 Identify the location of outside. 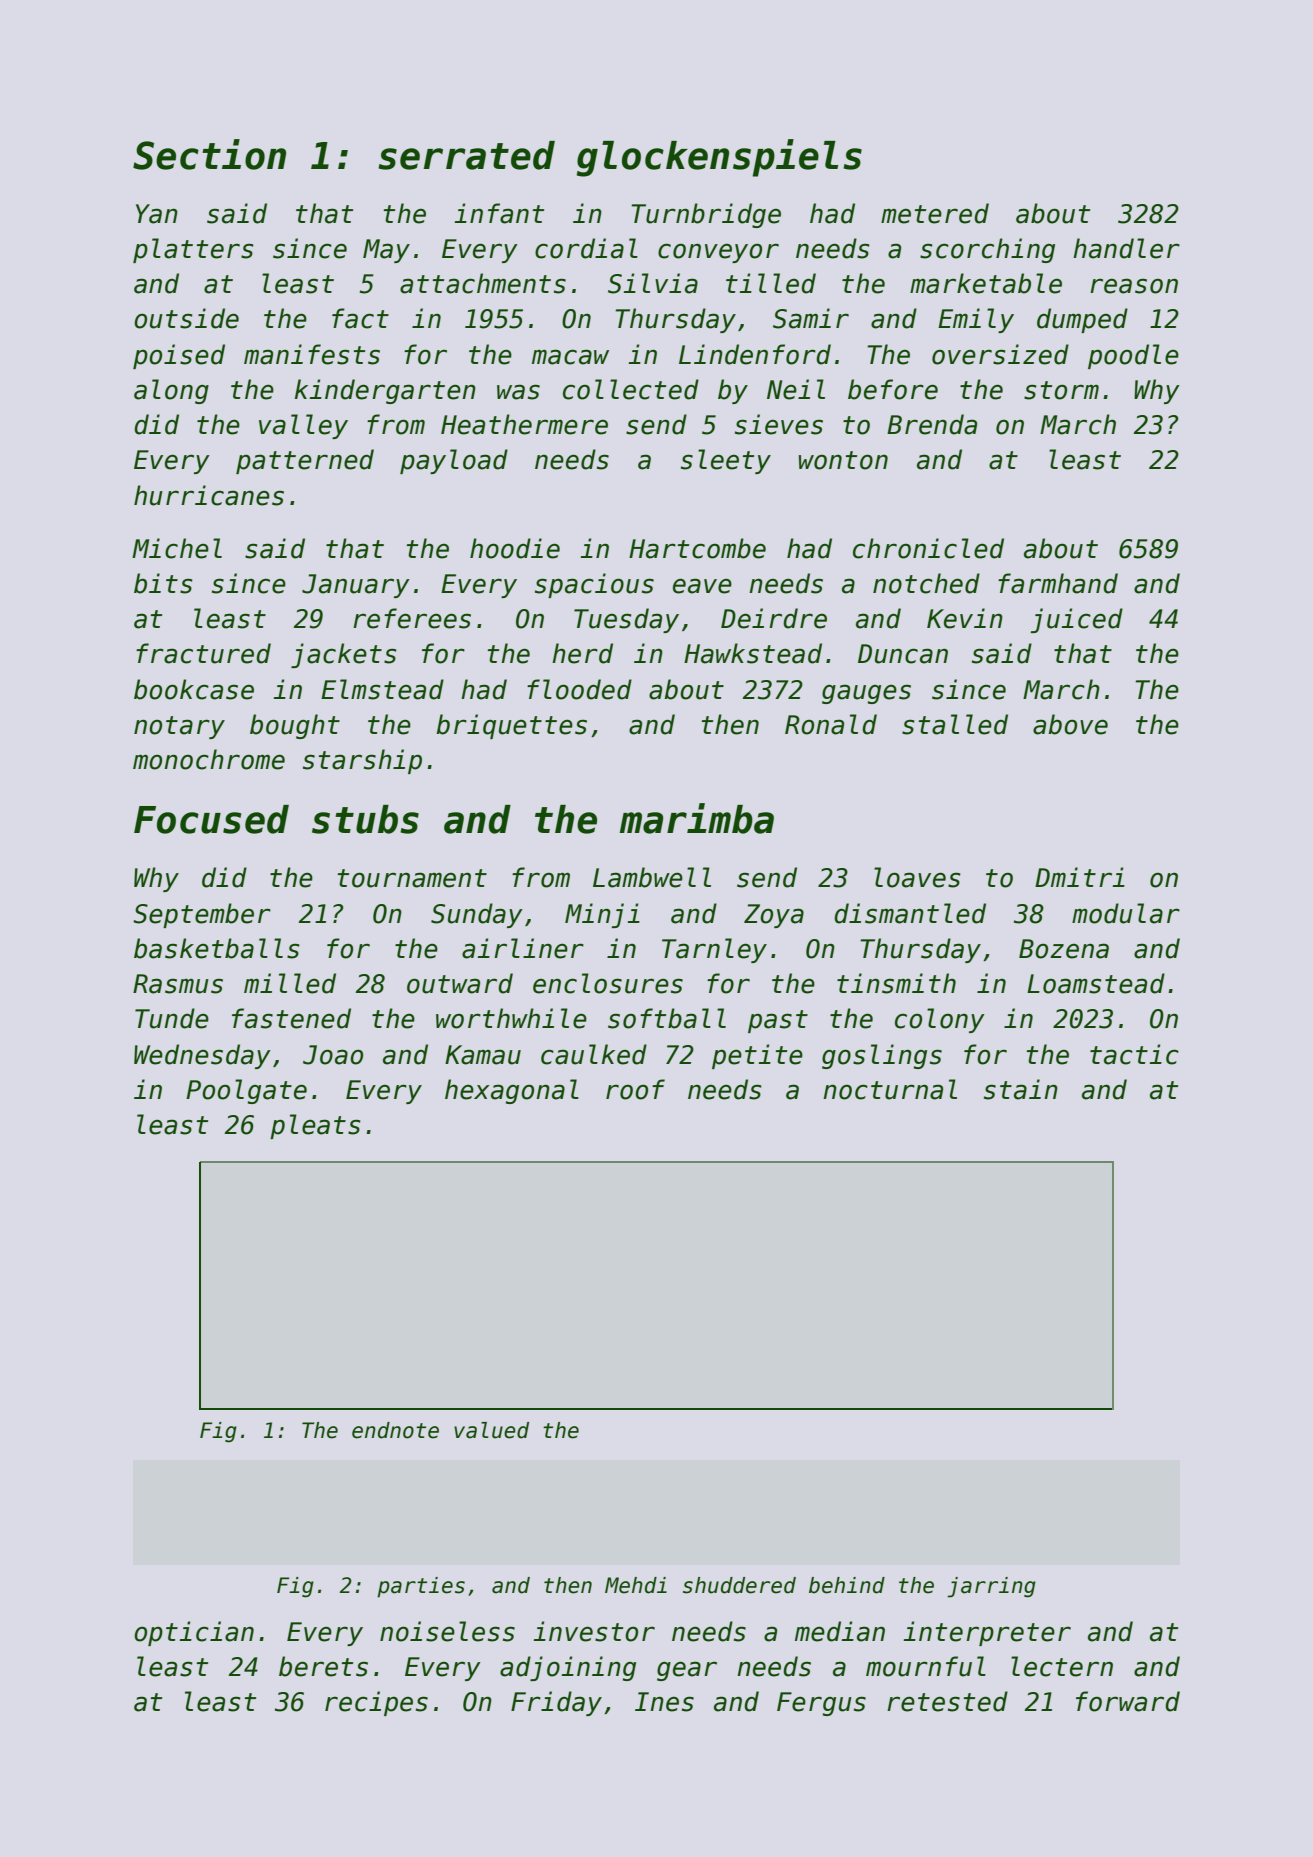
(186, 318).
